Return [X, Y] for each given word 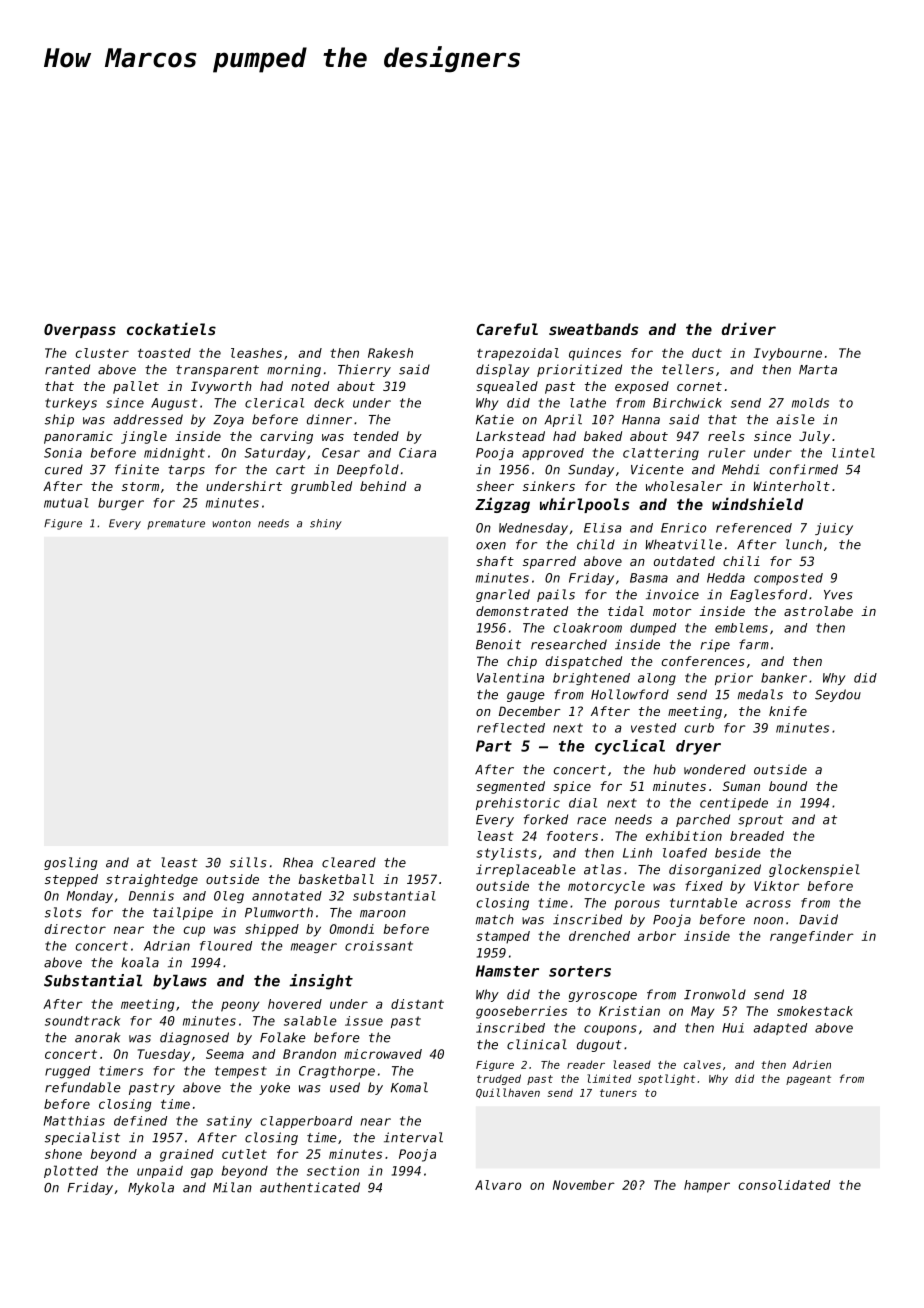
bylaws [180, 982]
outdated [684, 561]
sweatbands [593, 329]
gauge [526, 697]
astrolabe [818, 611]
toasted [164, 353]
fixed [704, 886]
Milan [232, 1187]
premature [176, 524]
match [495, 919]
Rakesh [390, 353]
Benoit [498, 644]
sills [248, 862]
